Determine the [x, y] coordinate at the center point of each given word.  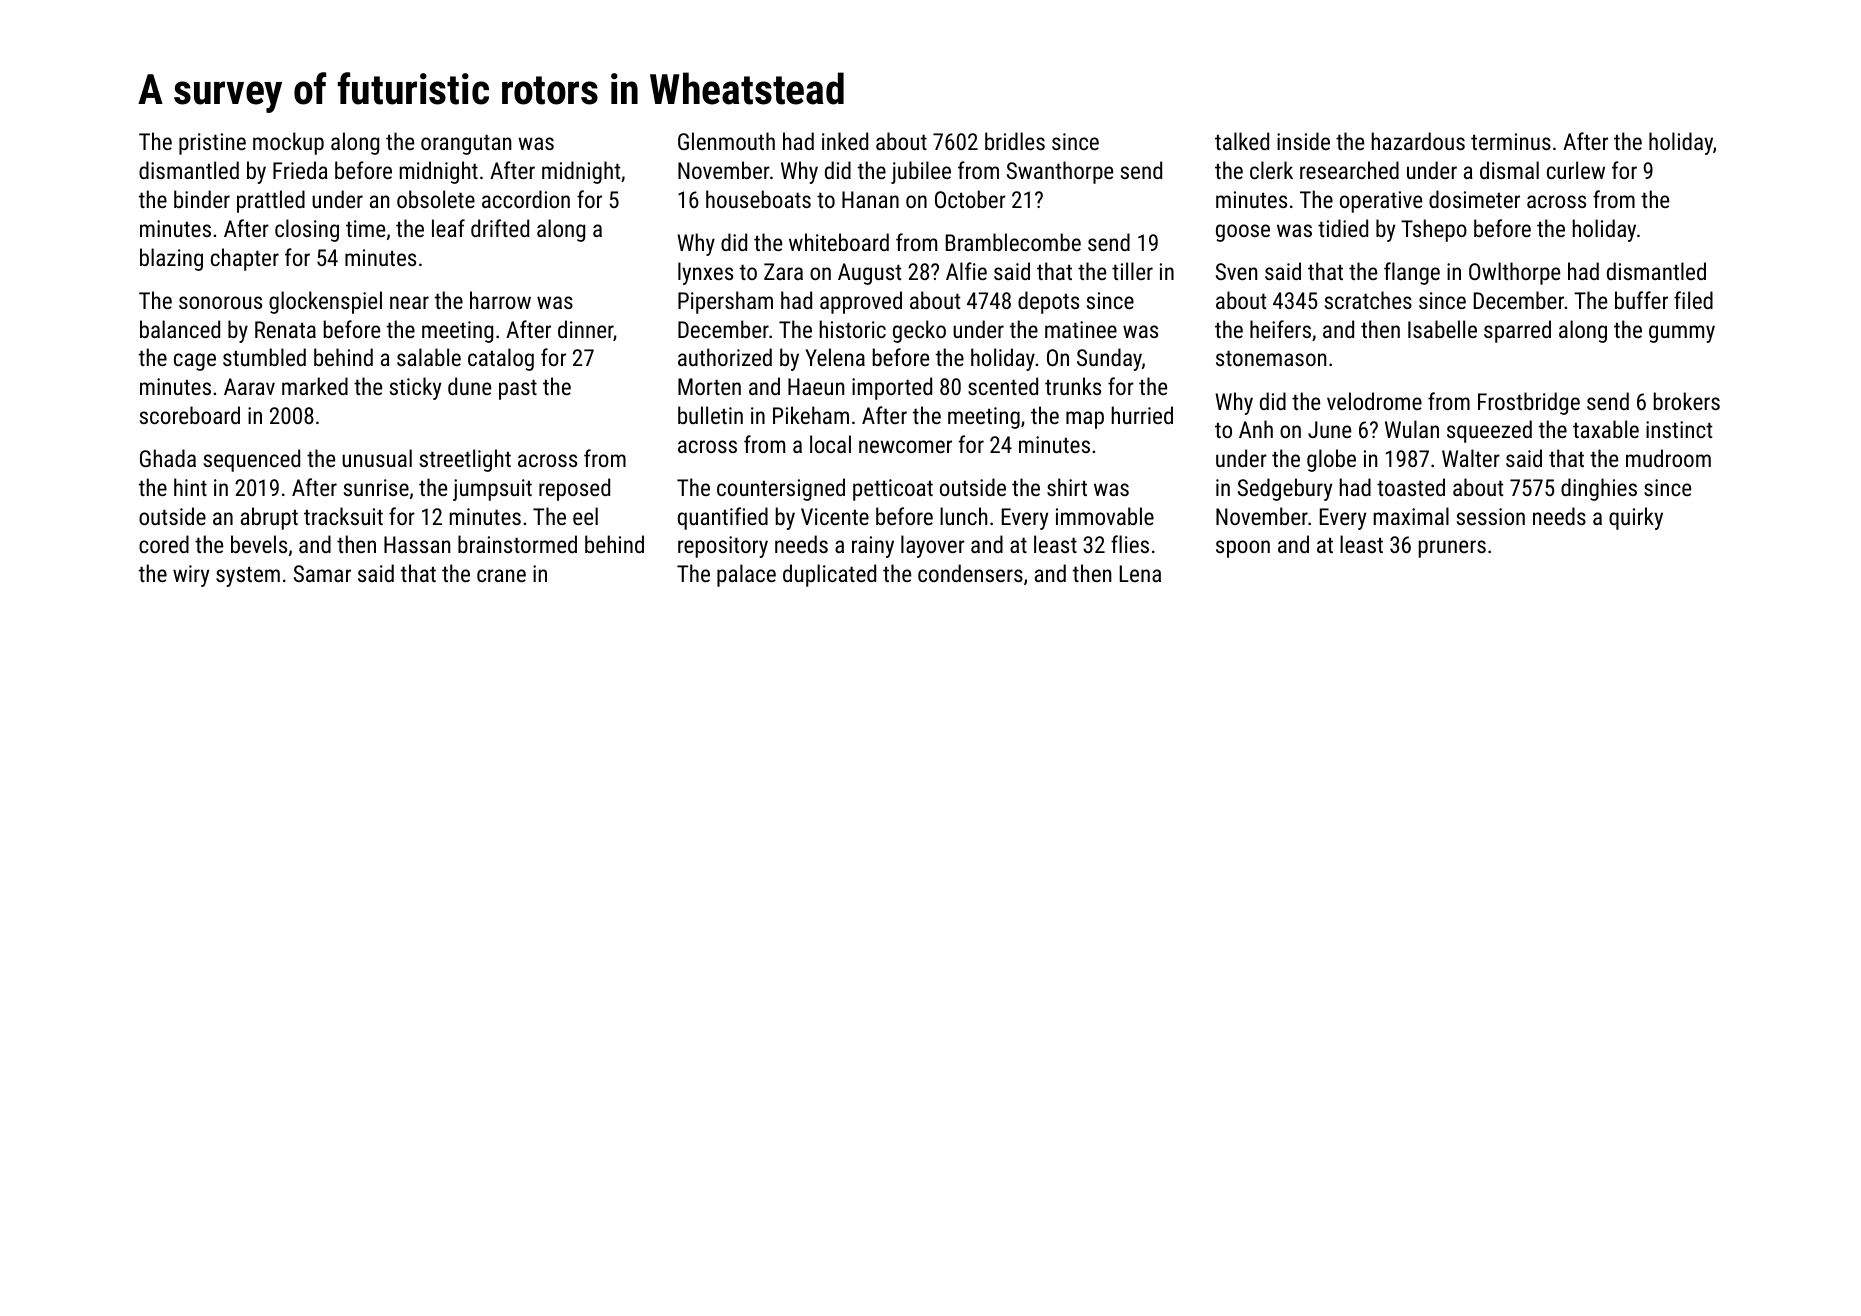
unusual [377, 458]
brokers [1687, 401]
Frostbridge [1529, 403]
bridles [1015, 141]
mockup [288, 143]
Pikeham [811, 415]
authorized [725, 357]
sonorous [220, 302]
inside [1303, 141]
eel [585, 516]
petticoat [893, 490]
